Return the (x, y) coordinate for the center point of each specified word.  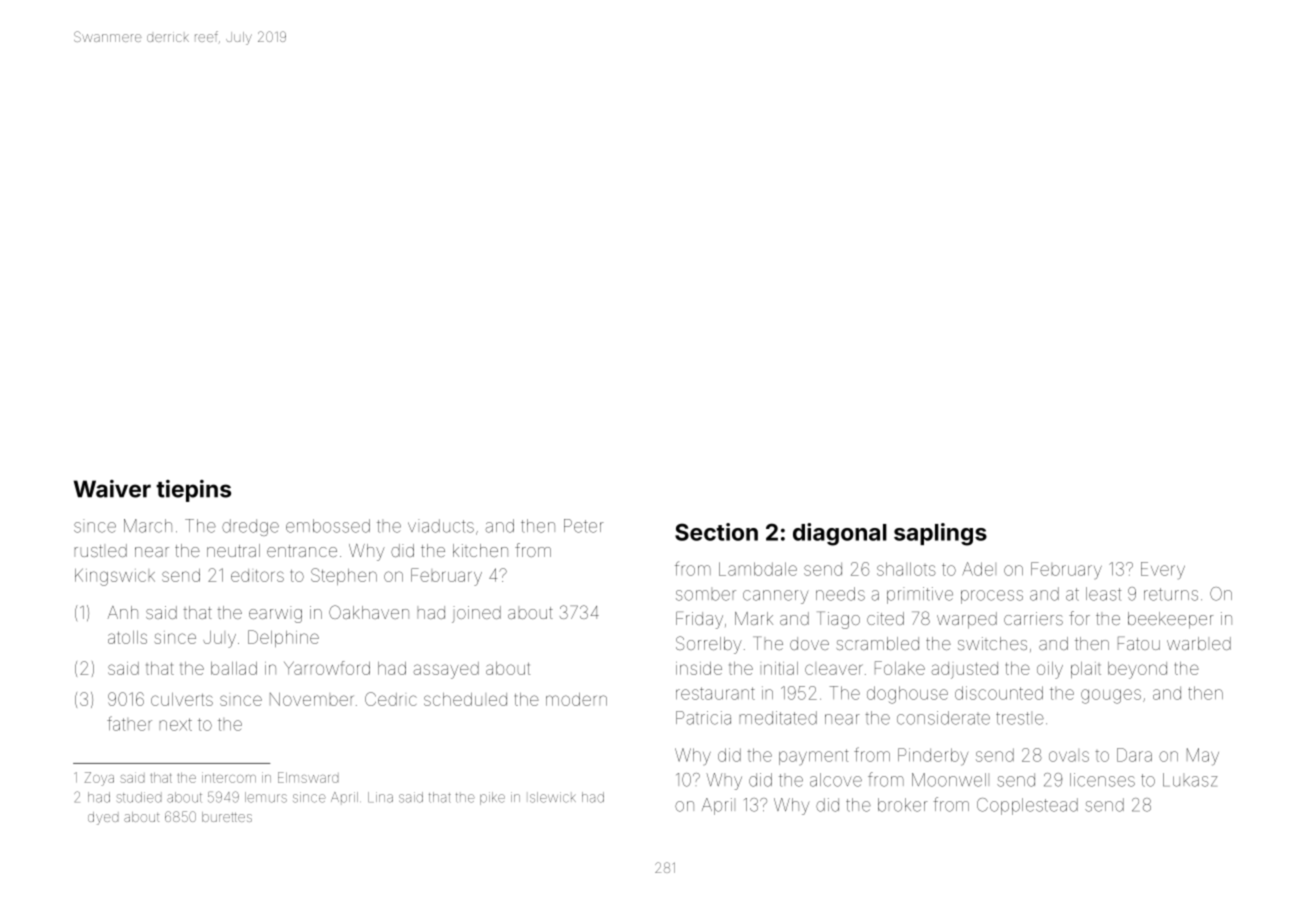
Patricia (703, 718)
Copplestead (1027, 806)
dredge (250, 527)
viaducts (441, 526)
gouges (1111, 696)
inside (699, 668)
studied (139, 797)
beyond (1137, 670)
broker (903, 805)
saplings (940, 534)
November (312, 699)
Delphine (283, 638)
